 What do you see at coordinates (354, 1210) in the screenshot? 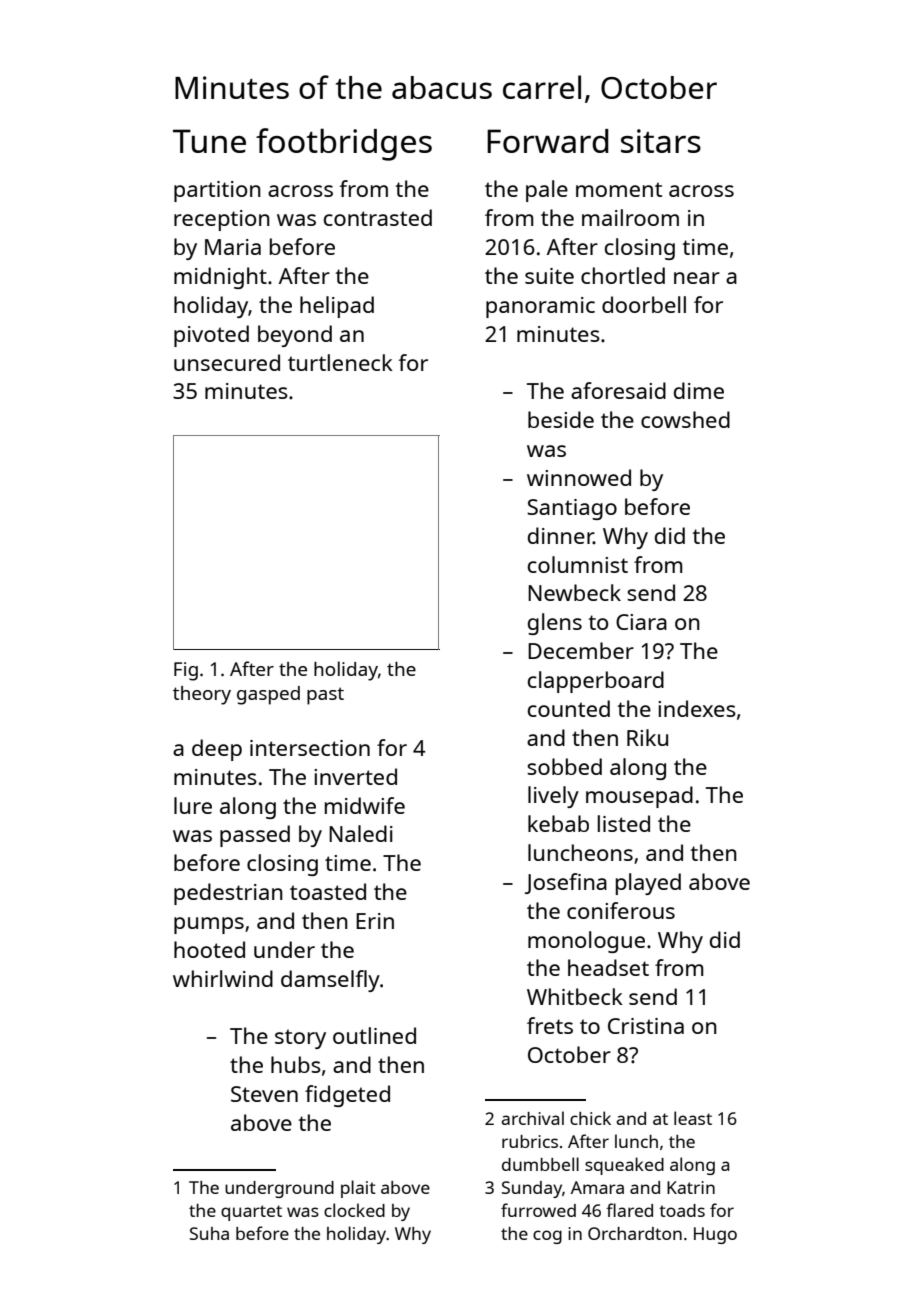
I see `clocked` at bounding box center [354, 1210].
